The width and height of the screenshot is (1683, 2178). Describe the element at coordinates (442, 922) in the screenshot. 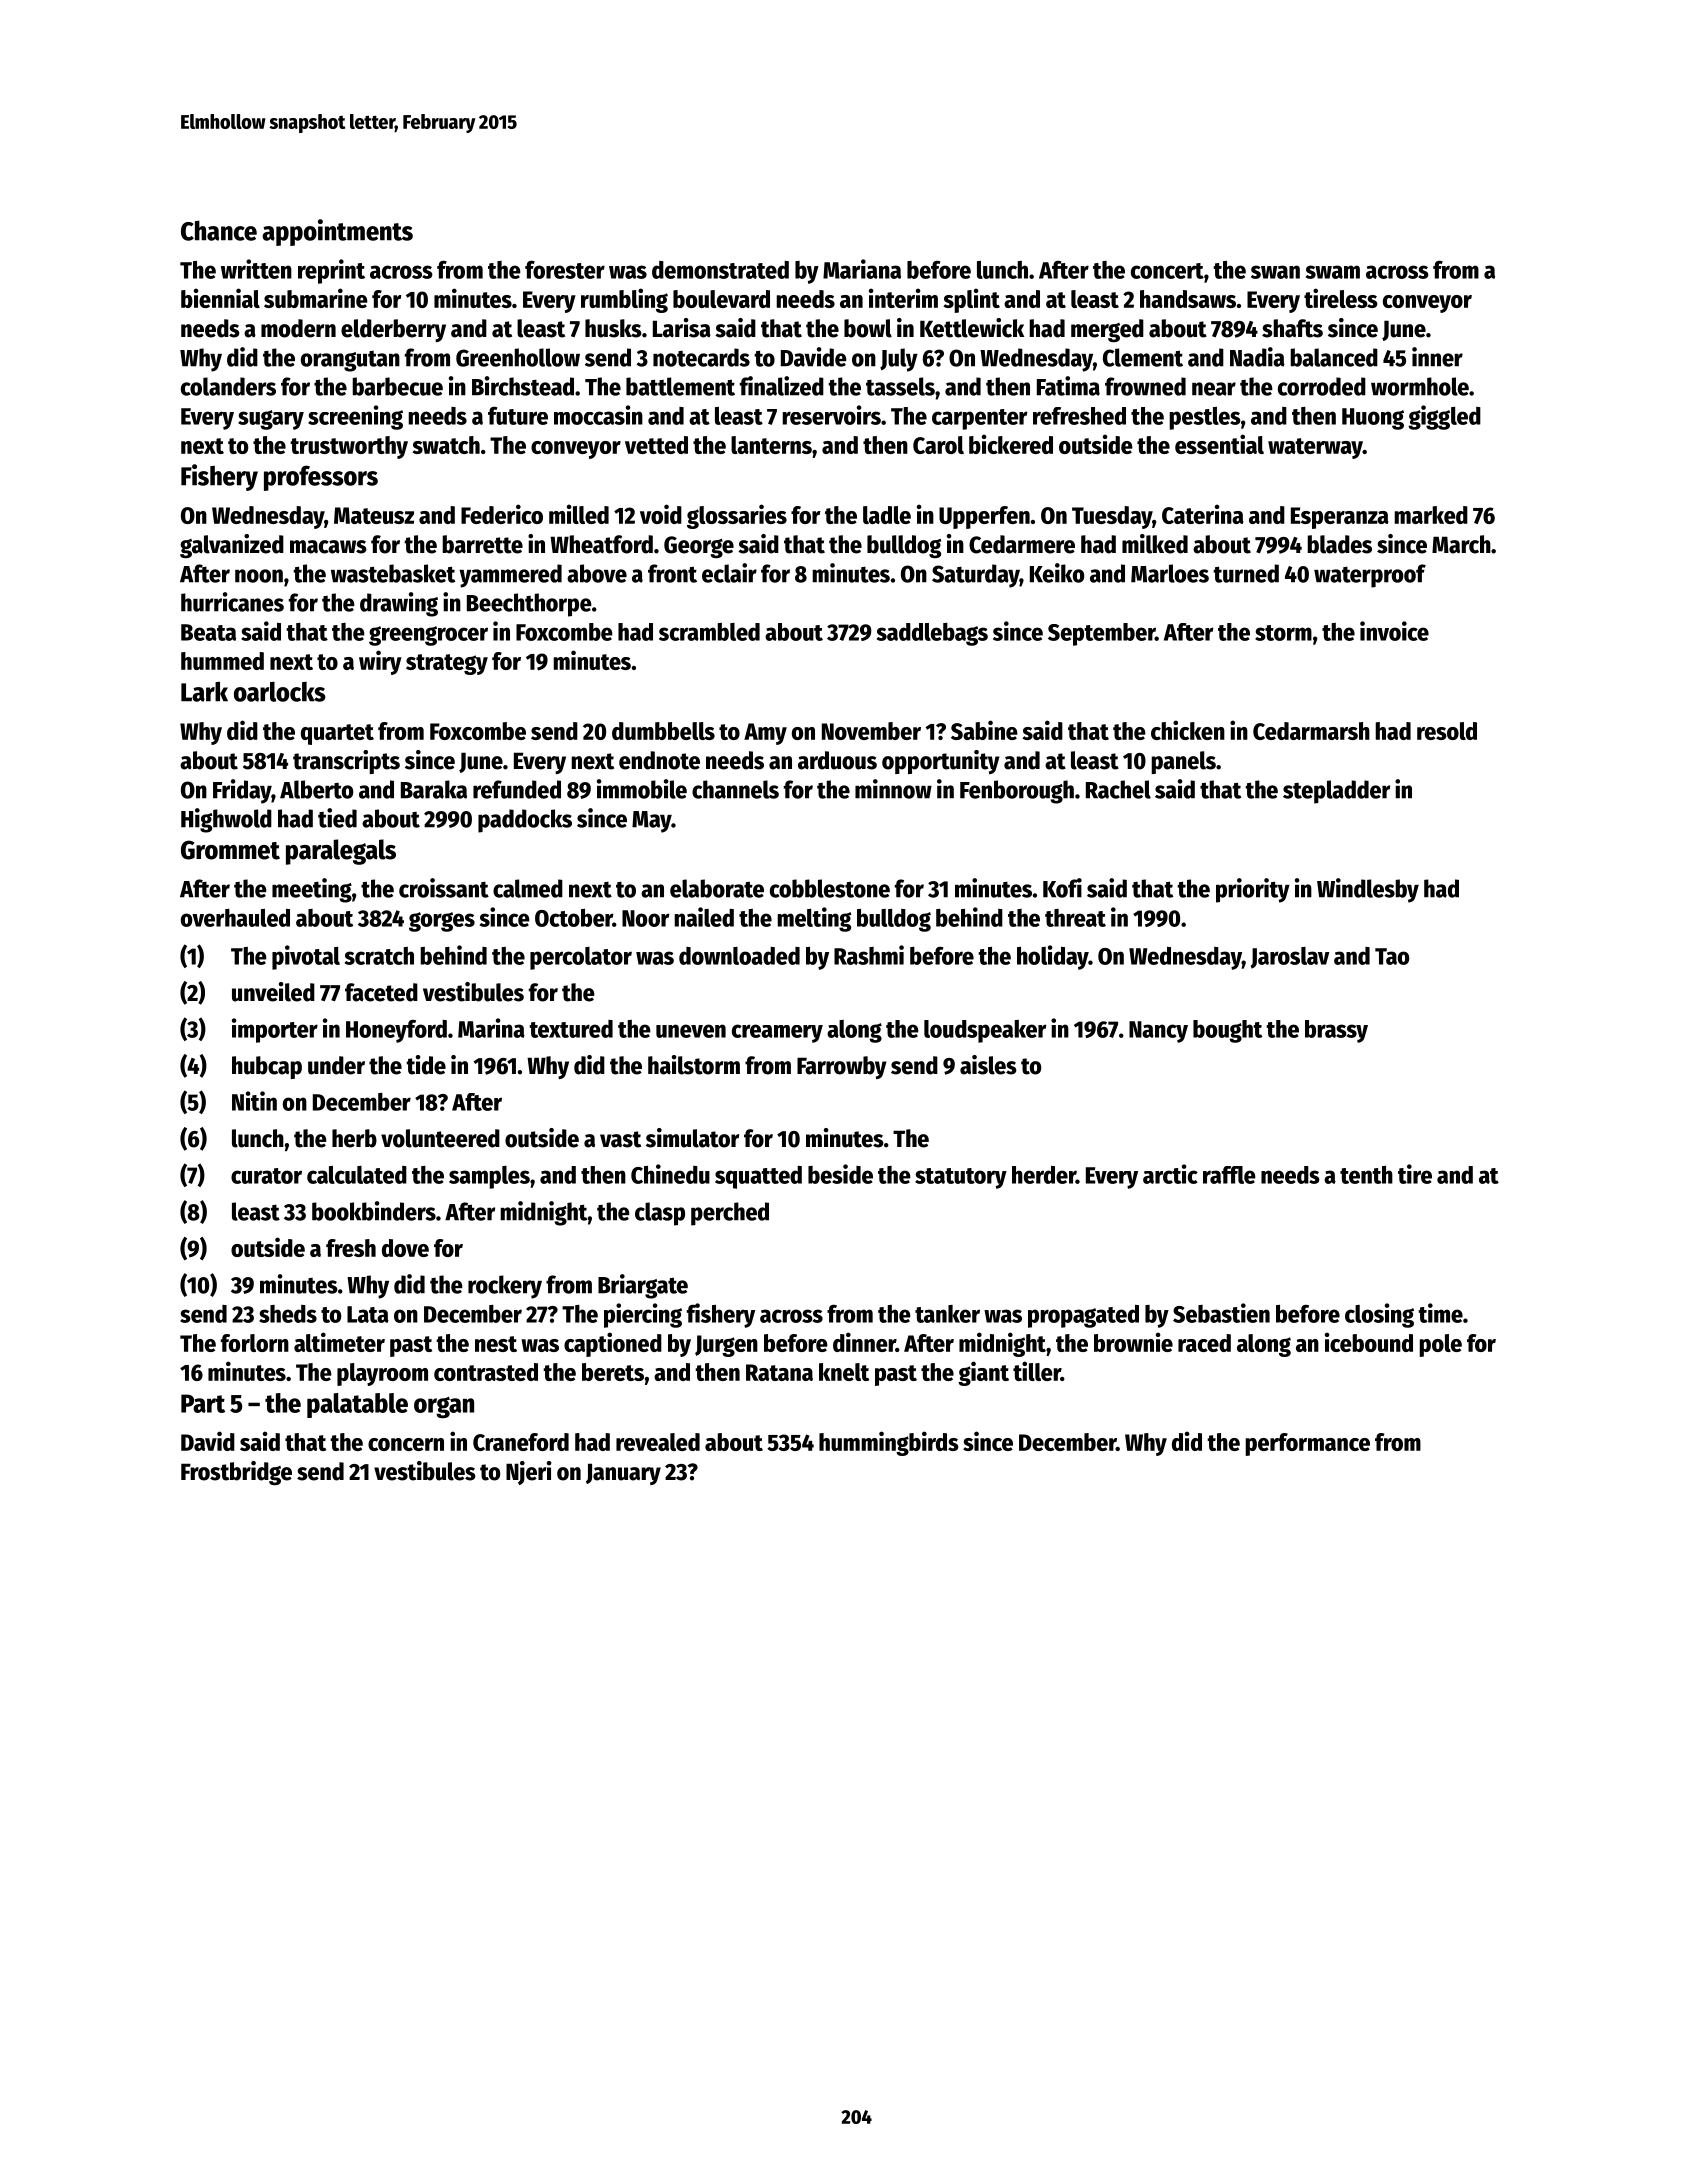

I see `gorges` at that location.
